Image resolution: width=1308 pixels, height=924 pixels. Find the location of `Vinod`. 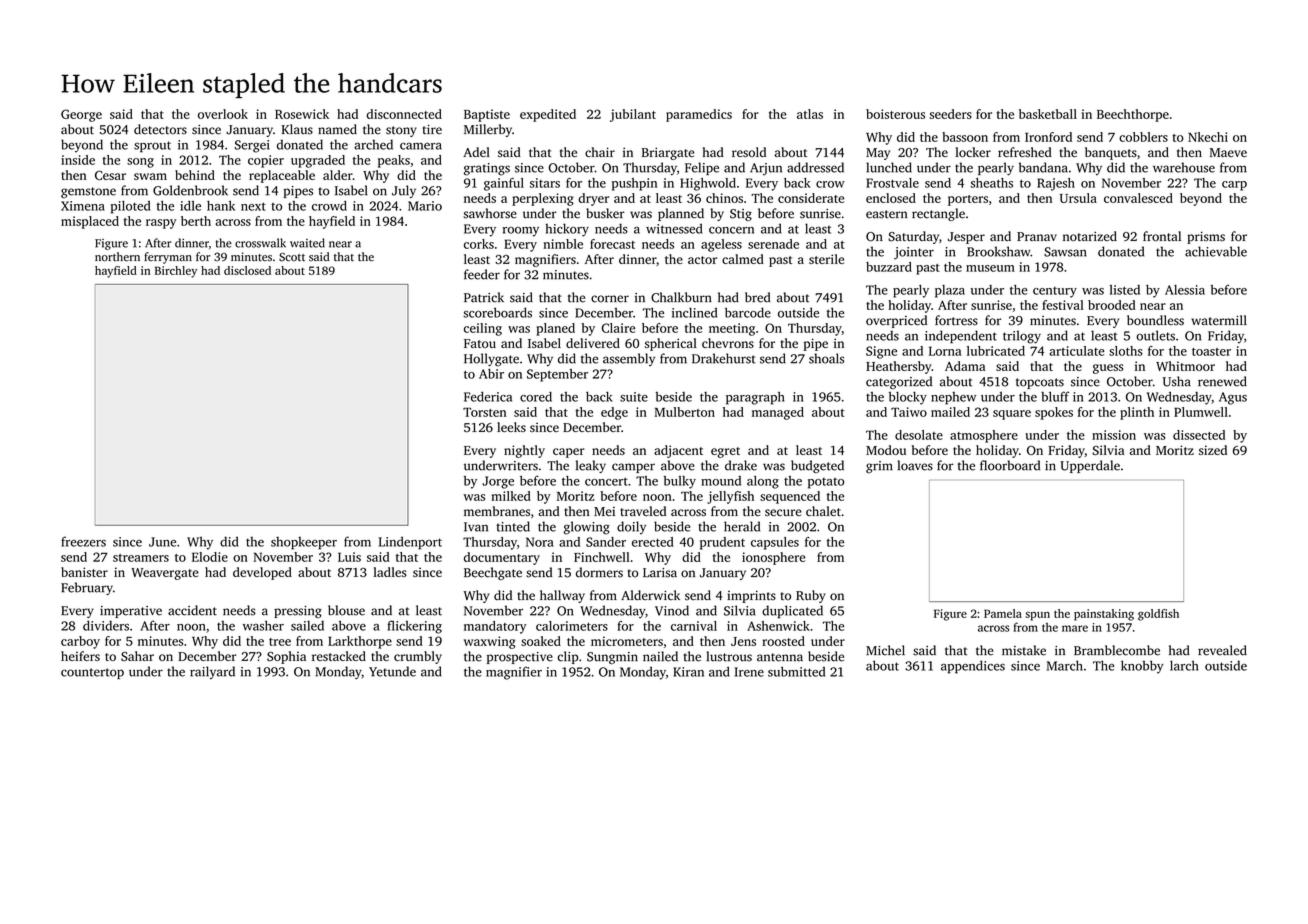

Vinod is located at coordinates (672, 610).
